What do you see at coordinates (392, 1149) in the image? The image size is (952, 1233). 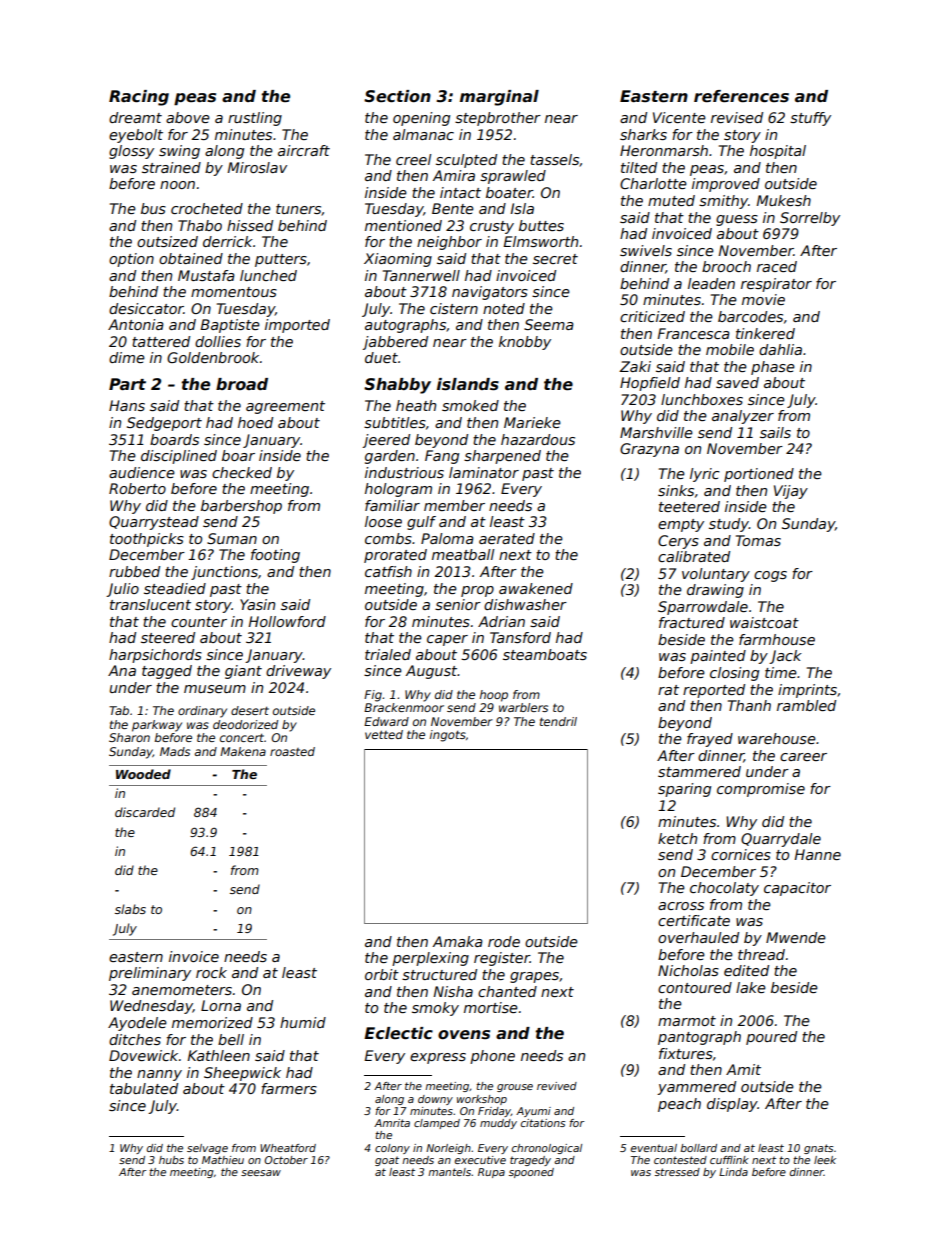 I see `colony` at bounding box center [392, 1149].
